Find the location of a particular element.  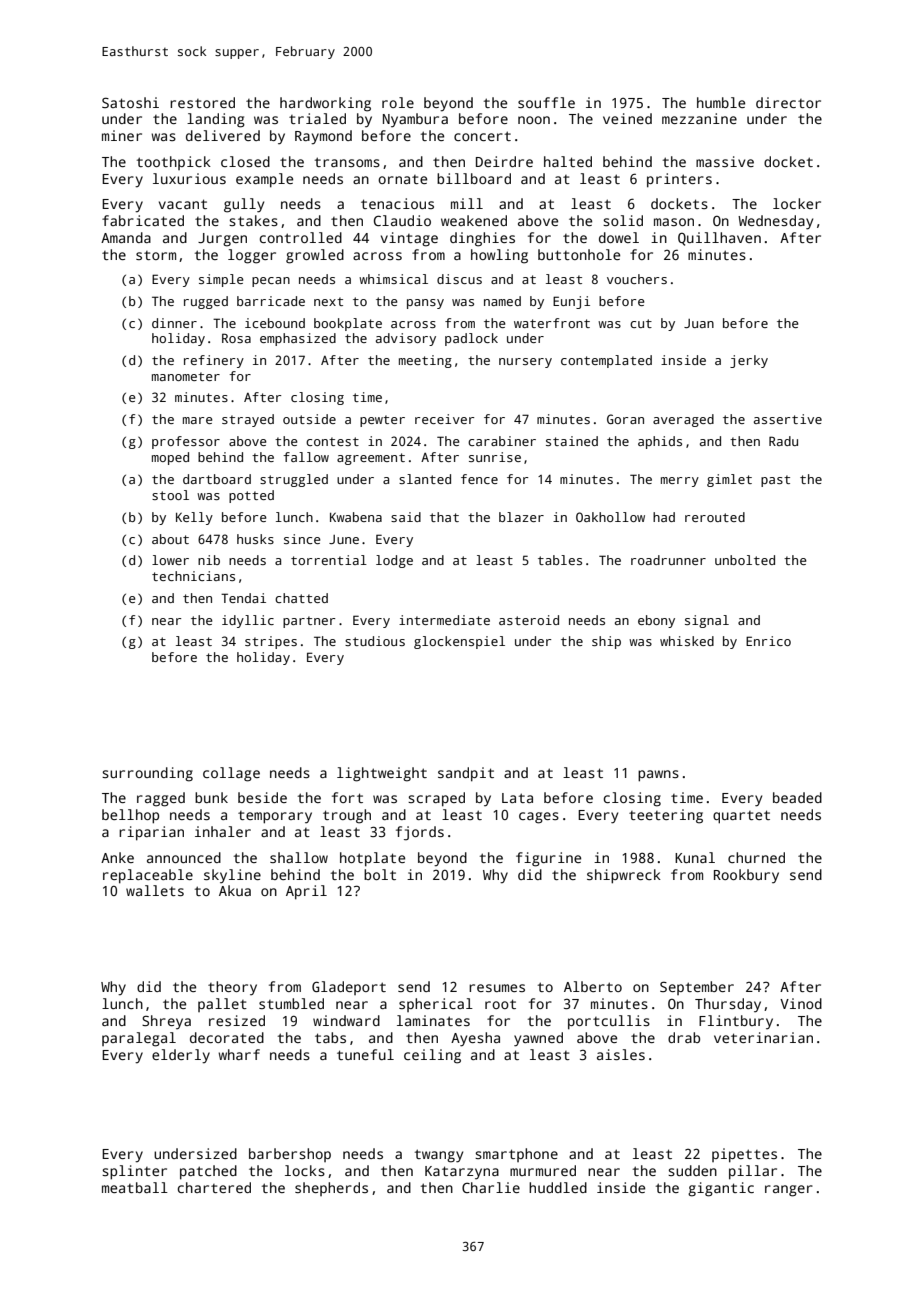

merry is located at coordinates (680, 482).
